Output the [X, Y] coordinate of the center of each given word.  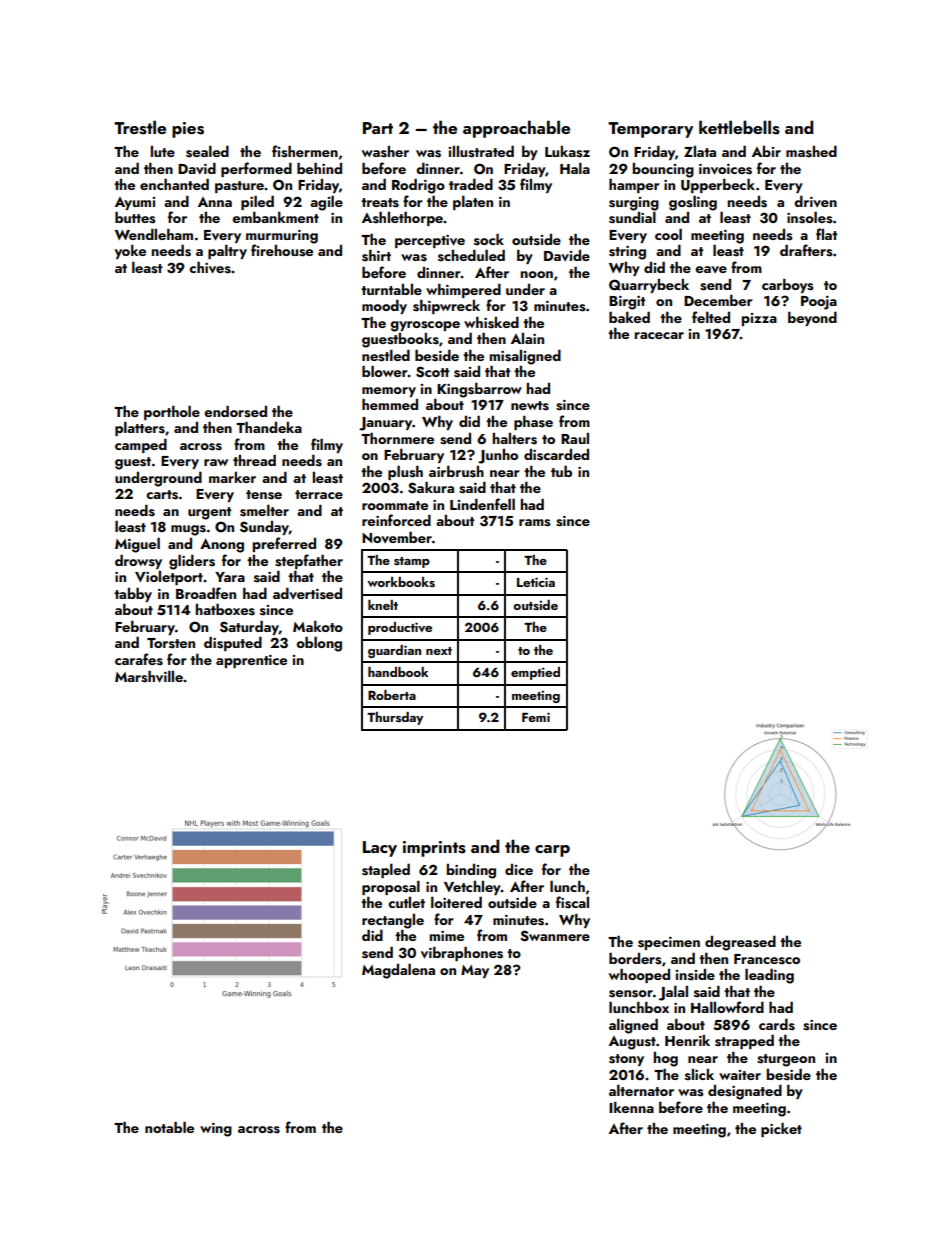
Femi [536, 717]
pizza [759, 319]
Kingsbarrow [479, 390]
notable [169, 1127]
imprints [434, 849]
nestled [386, 355]
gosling [693, 203]
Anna [215, 202]
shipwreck [446, 306]
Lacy [380, 849]
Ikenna [631, 1107]
